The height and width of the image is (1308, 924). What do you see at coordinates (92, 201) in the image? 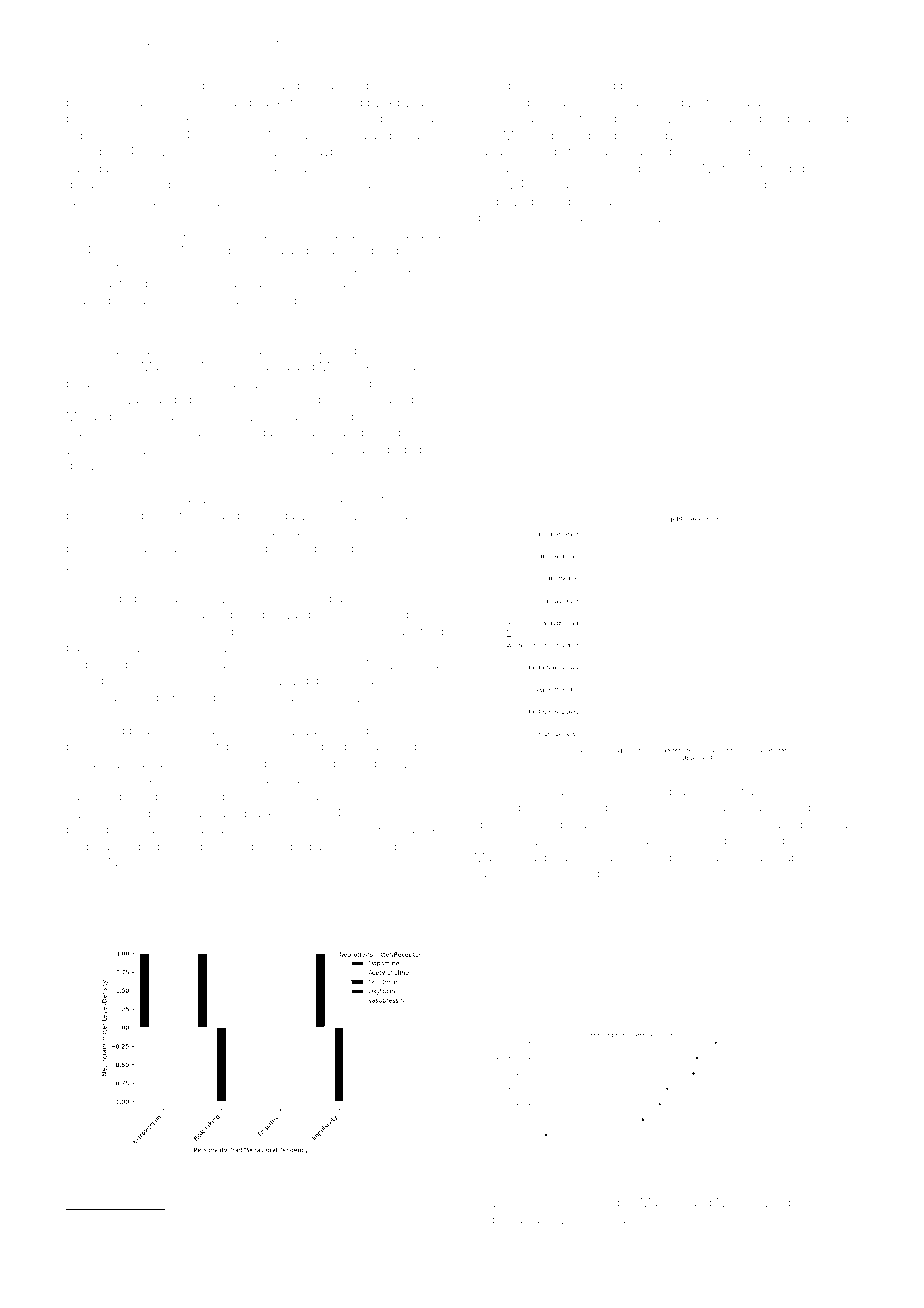
I see `farmhand` at bounding box center [92, 201].
